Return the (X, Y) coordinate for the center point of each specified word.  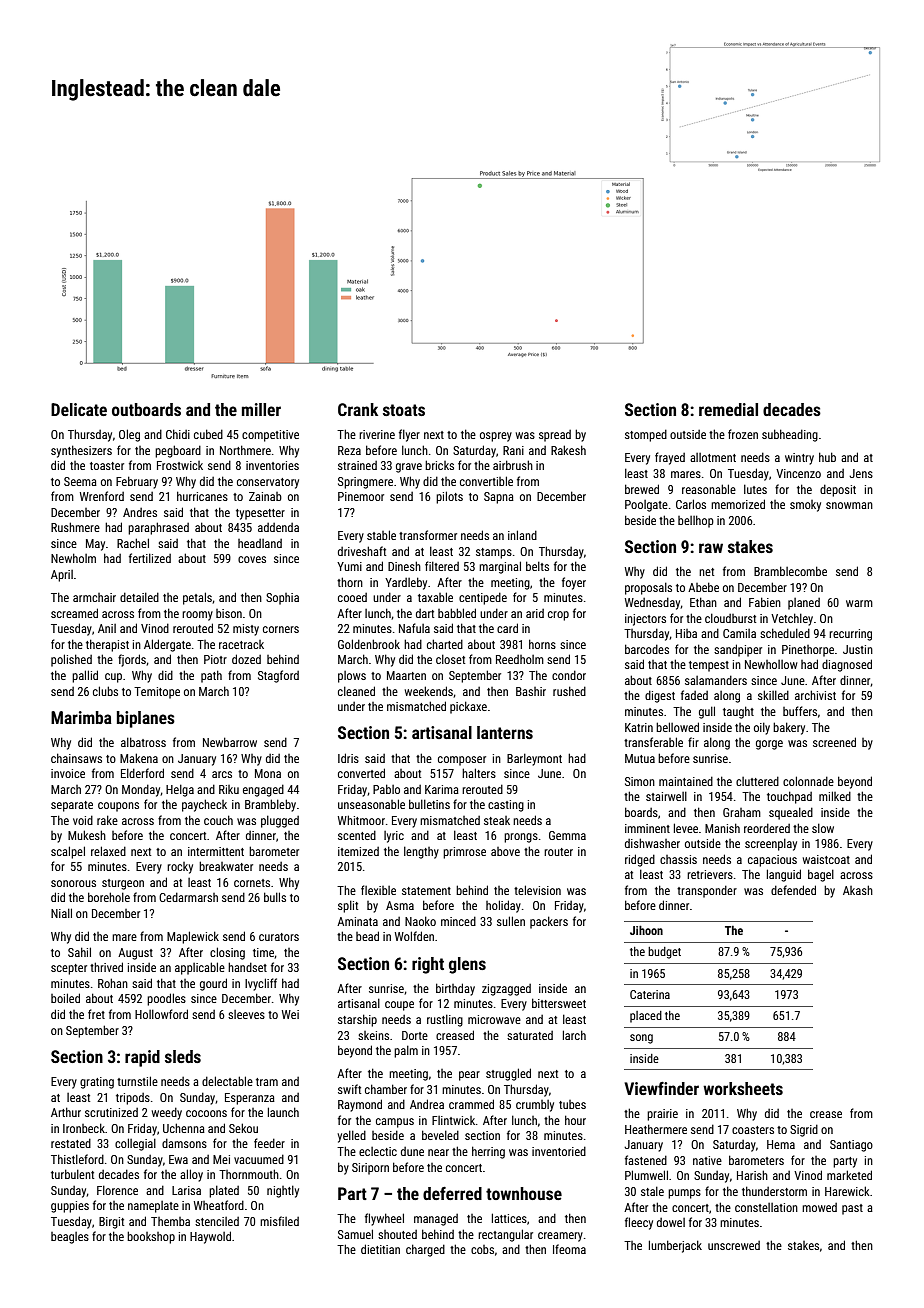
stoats (404, 410)
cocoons (206, 1113)
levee (686, 828)
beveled (440, 1135)
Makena (139, 758)
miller (261, 409)
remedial (728, 409)
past (852, 1209)
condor (569, 675)
